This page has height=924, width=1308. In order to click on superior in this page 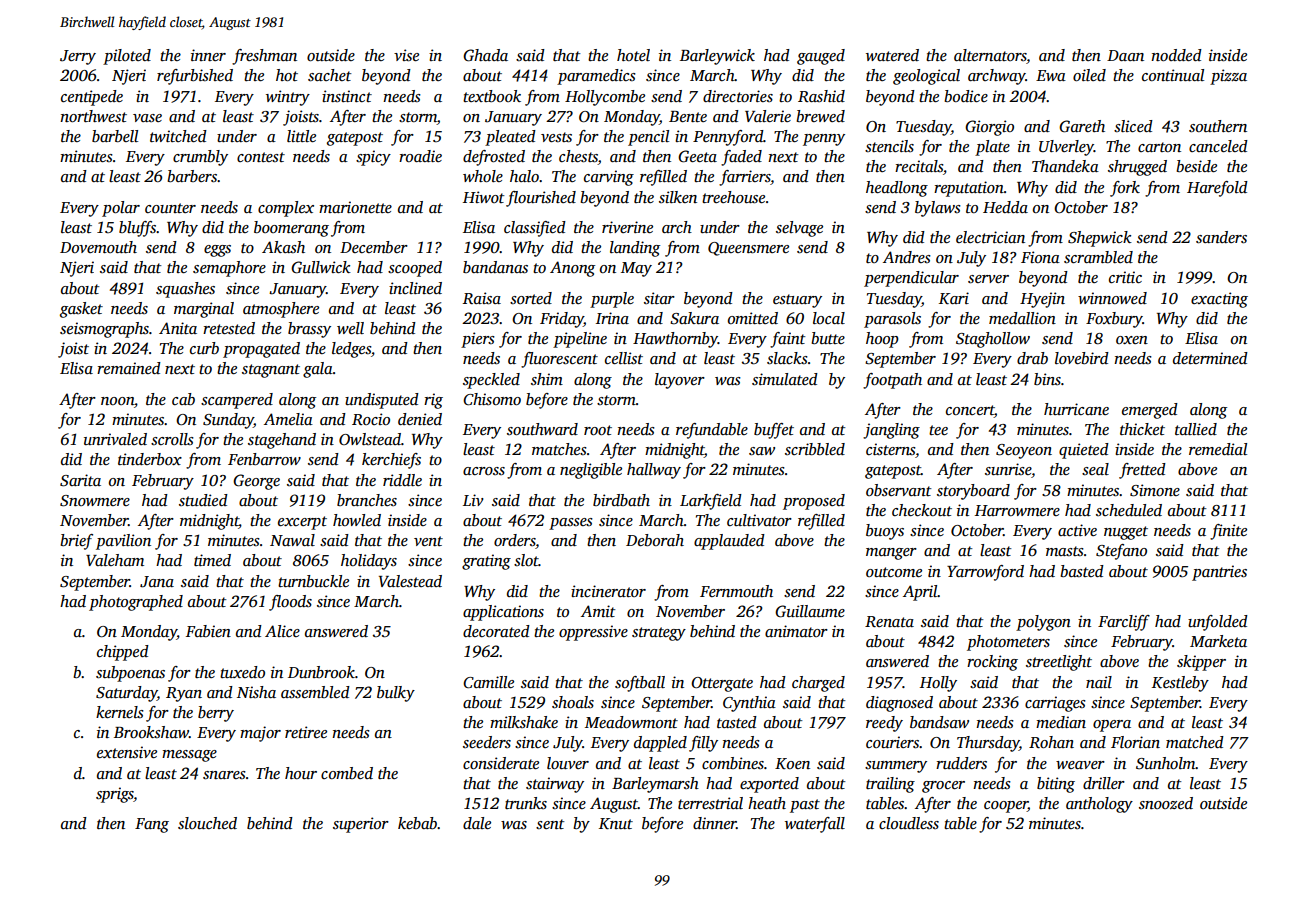, I will do `click(361, 825)`.
